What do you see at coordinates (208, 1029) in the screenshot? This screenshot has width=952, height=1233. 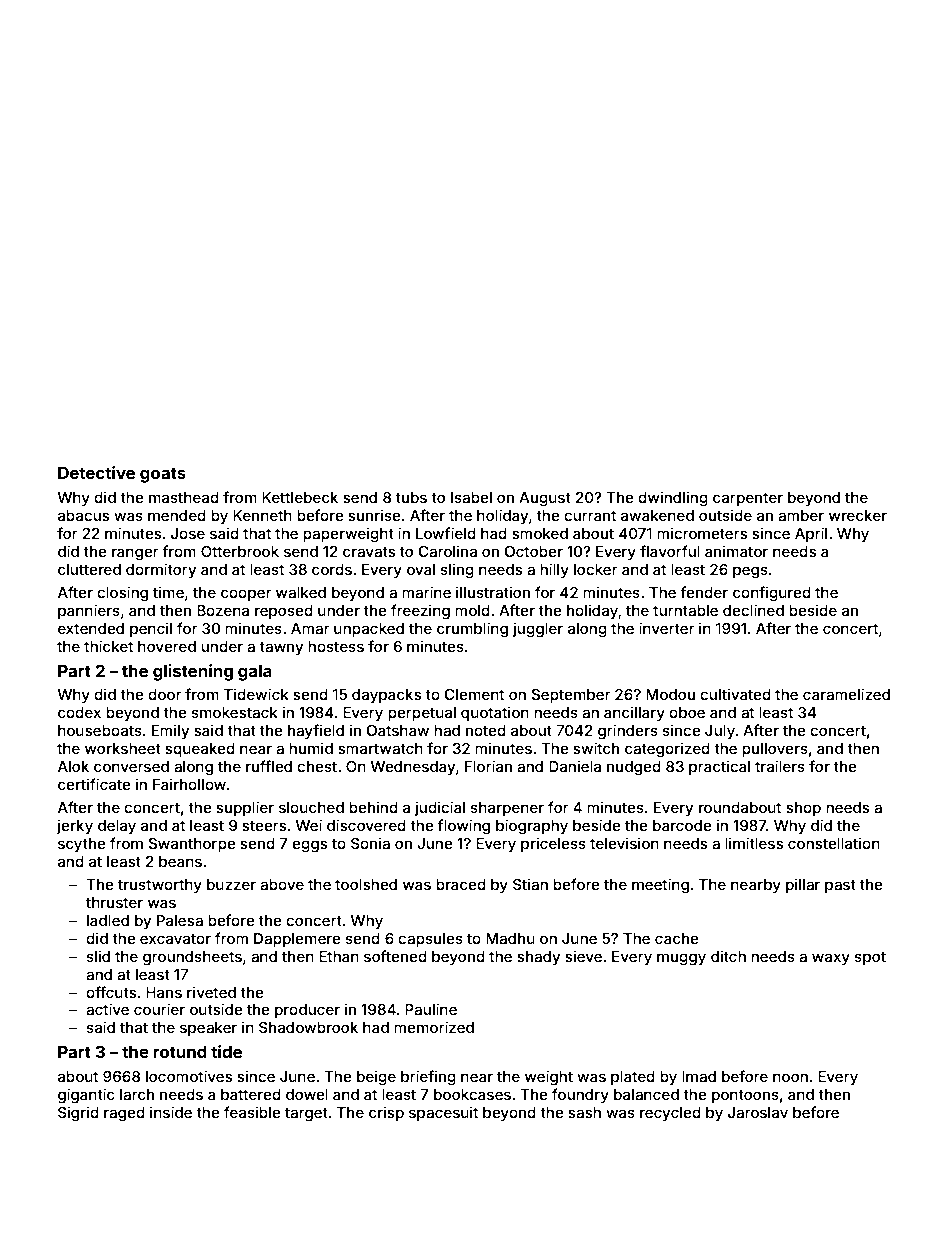 I see `speaker` at bounding box center [208, 1029].
